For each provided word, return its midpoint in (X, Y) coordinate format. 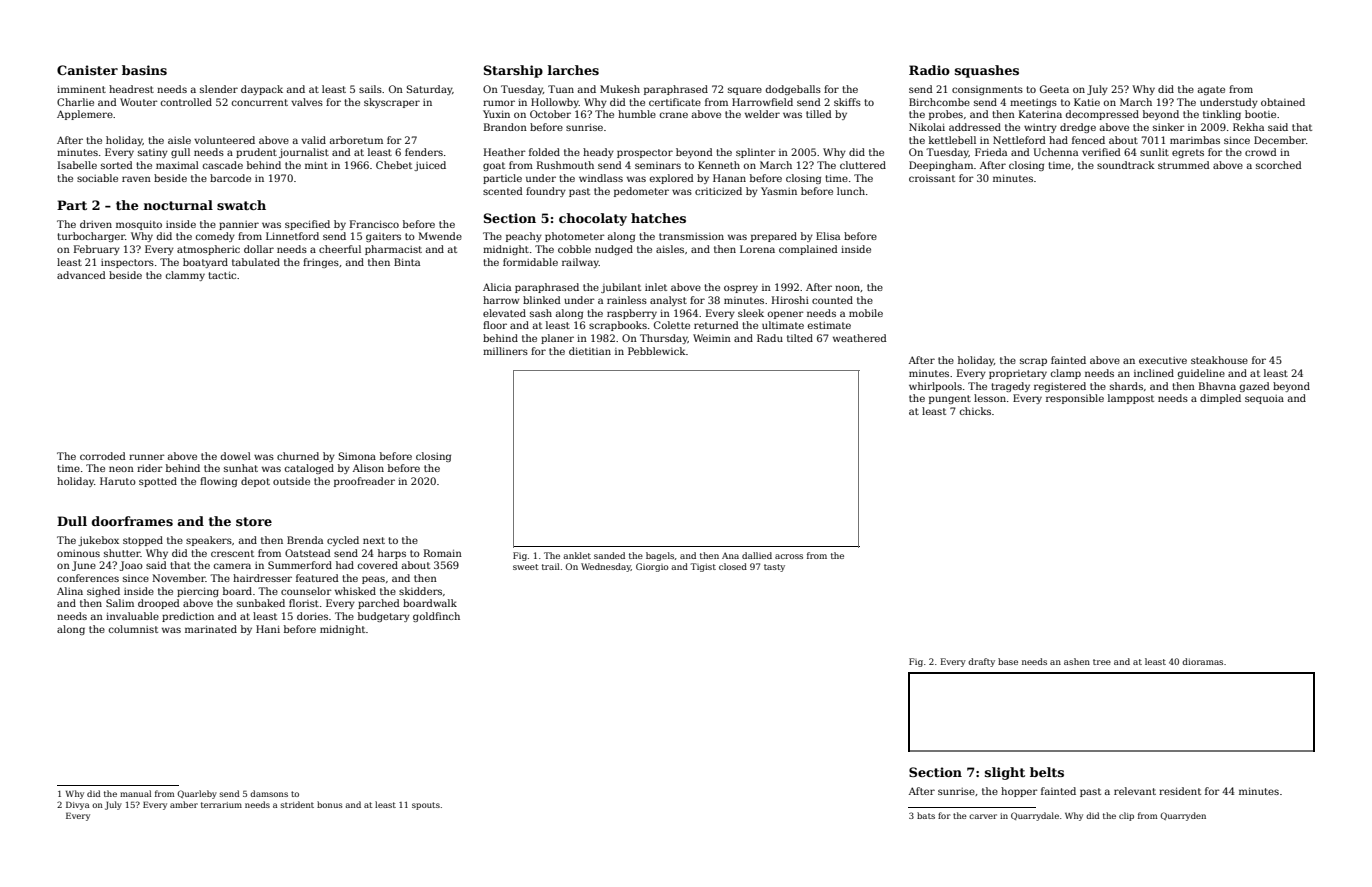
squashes (987, 71)
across (789, 556)
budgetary (384, 617)
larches (573, 70)
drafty (981, 662)
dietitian (590, 351)
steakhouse (1219, 360)
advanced (81, 275)
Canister (87, 70)
